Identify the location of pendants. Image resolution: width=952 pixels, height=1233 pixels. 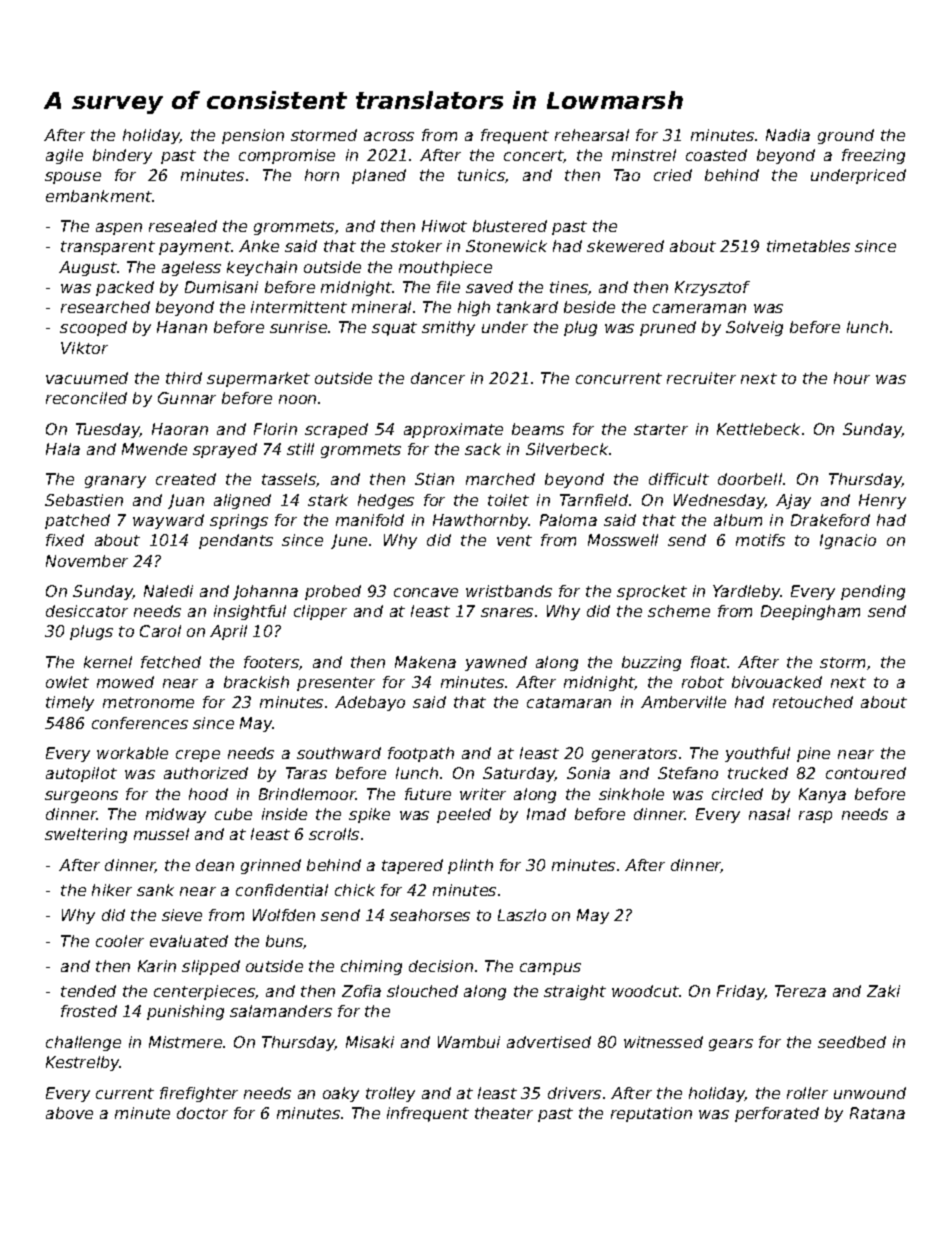
(236, 541).
